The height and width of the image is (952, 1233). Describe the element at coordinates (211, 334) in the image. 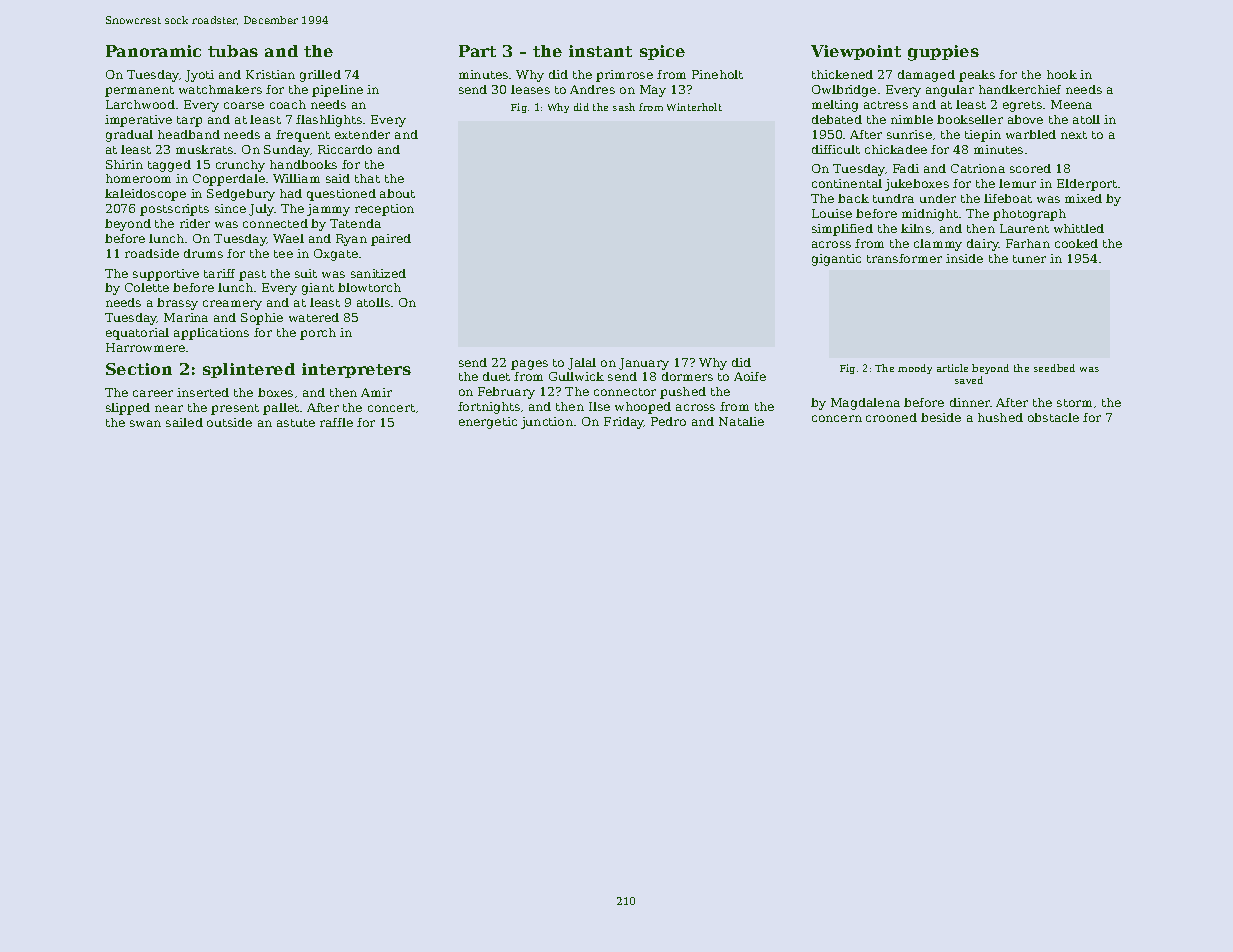

I see `applications` at that location.
